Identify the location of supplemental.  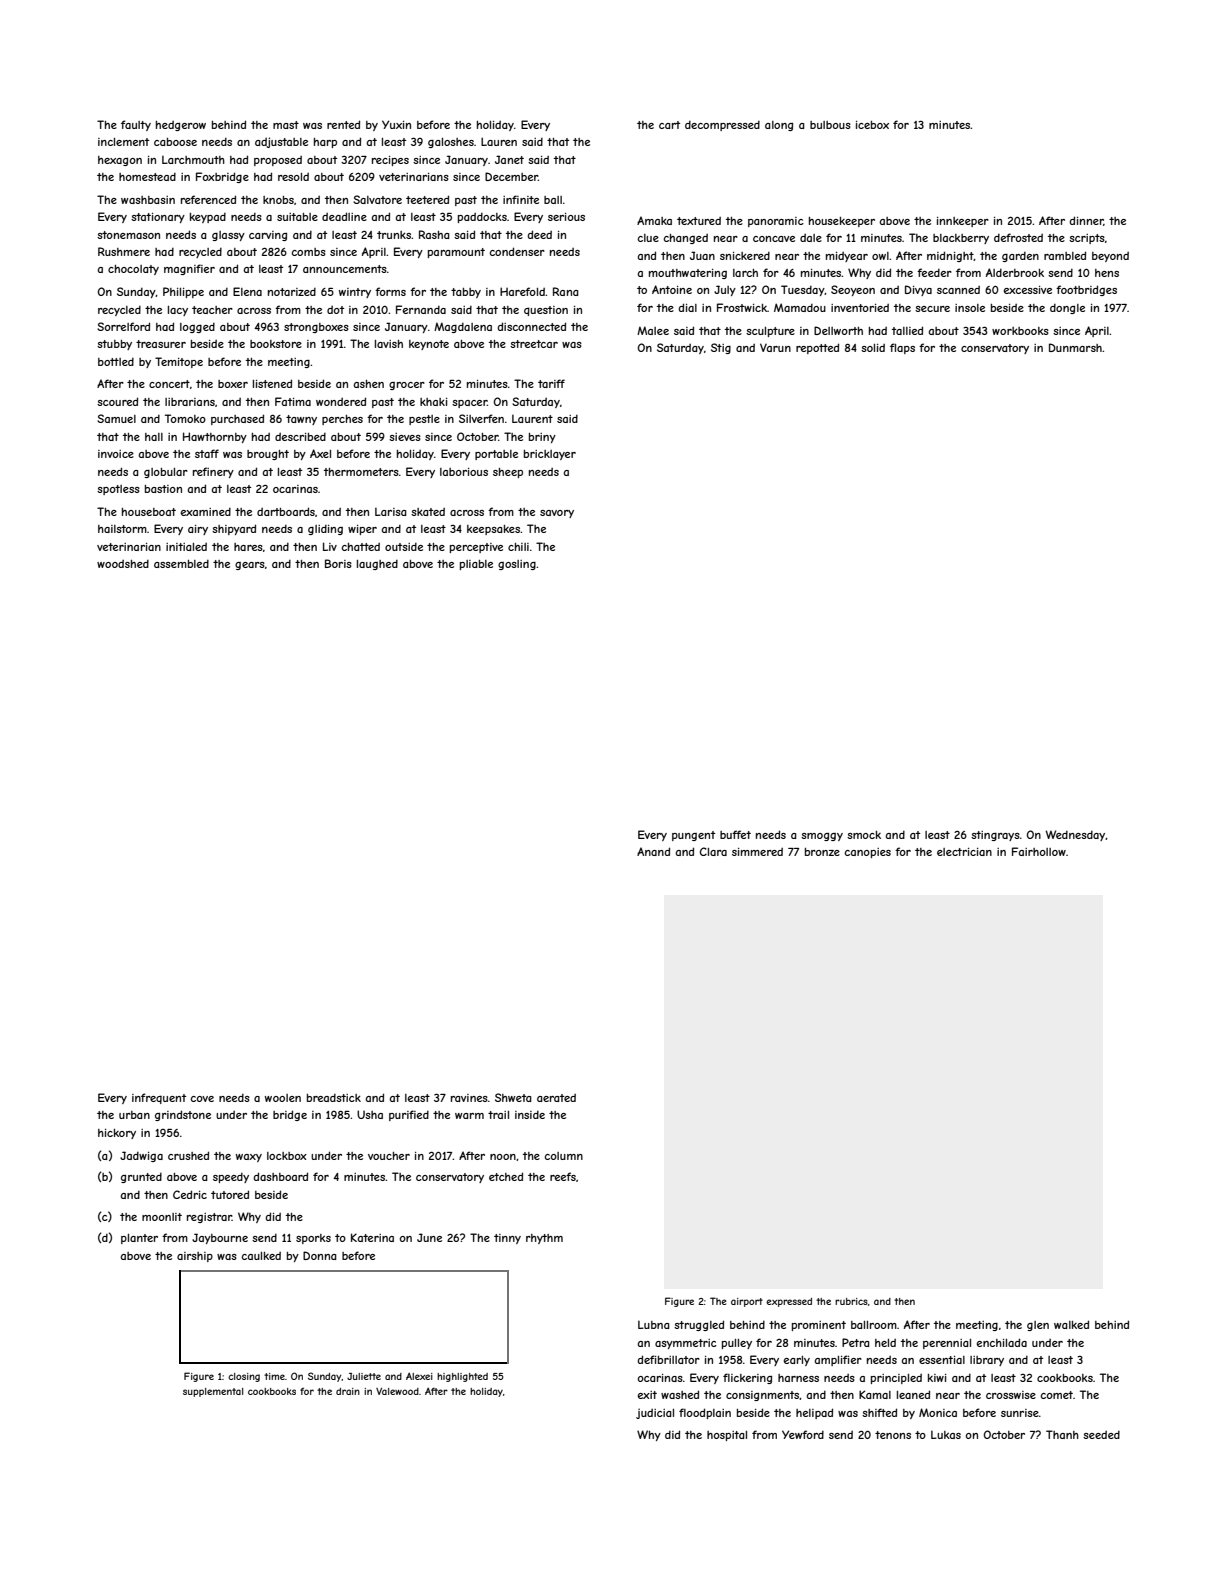
(213, 1392).
